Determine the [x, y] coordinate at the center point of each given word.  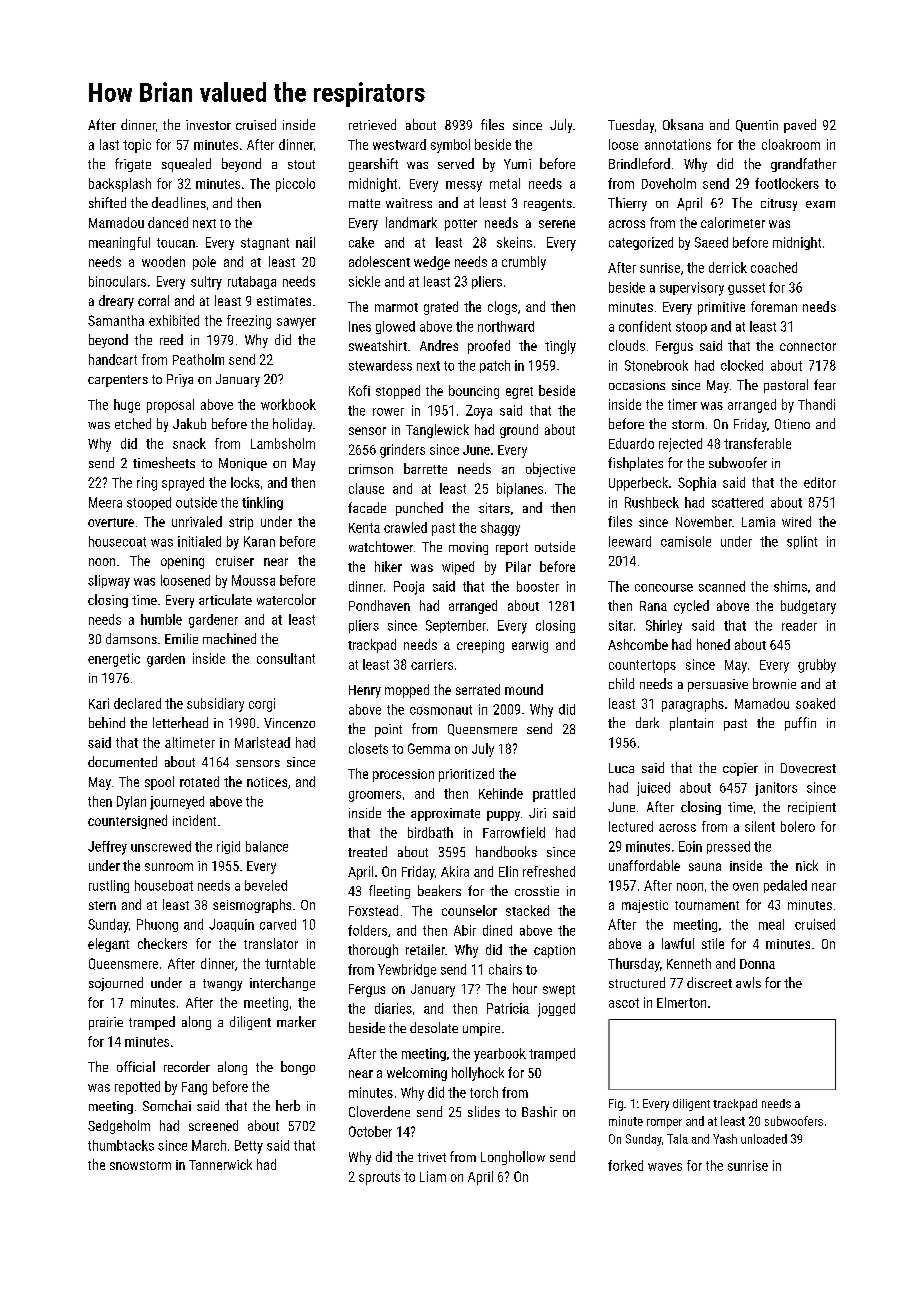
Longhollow [513, 1158]
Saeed [711, 242]
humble [161, 619]
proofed [489, 347]
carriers [432, 664]
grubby [817, 666]
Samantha [116, 320]
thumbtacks [121, 1145]
